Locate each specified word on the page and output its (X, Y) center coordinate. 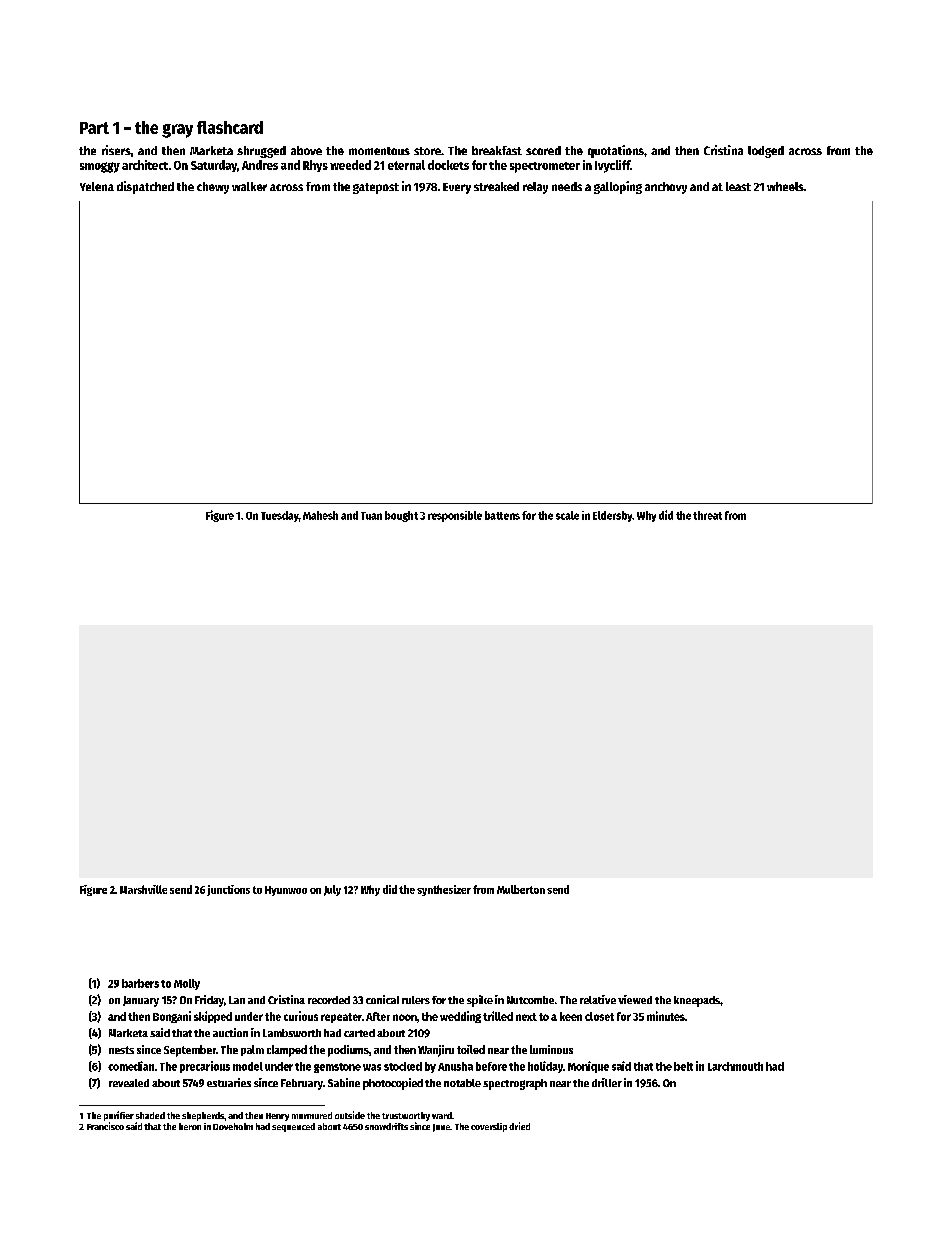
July (332, 890)
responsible (455, 516)
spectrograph (515, 1084)
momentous (379, 151)
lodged (766, 152)
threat (707, 515)
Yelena (97, 186)
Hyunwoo (286, 891)
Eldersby (612, 516)
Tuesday (280, 516)
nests (121, 1050)
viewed (635, 999)
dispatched (145, 187)
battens (502, 515)
